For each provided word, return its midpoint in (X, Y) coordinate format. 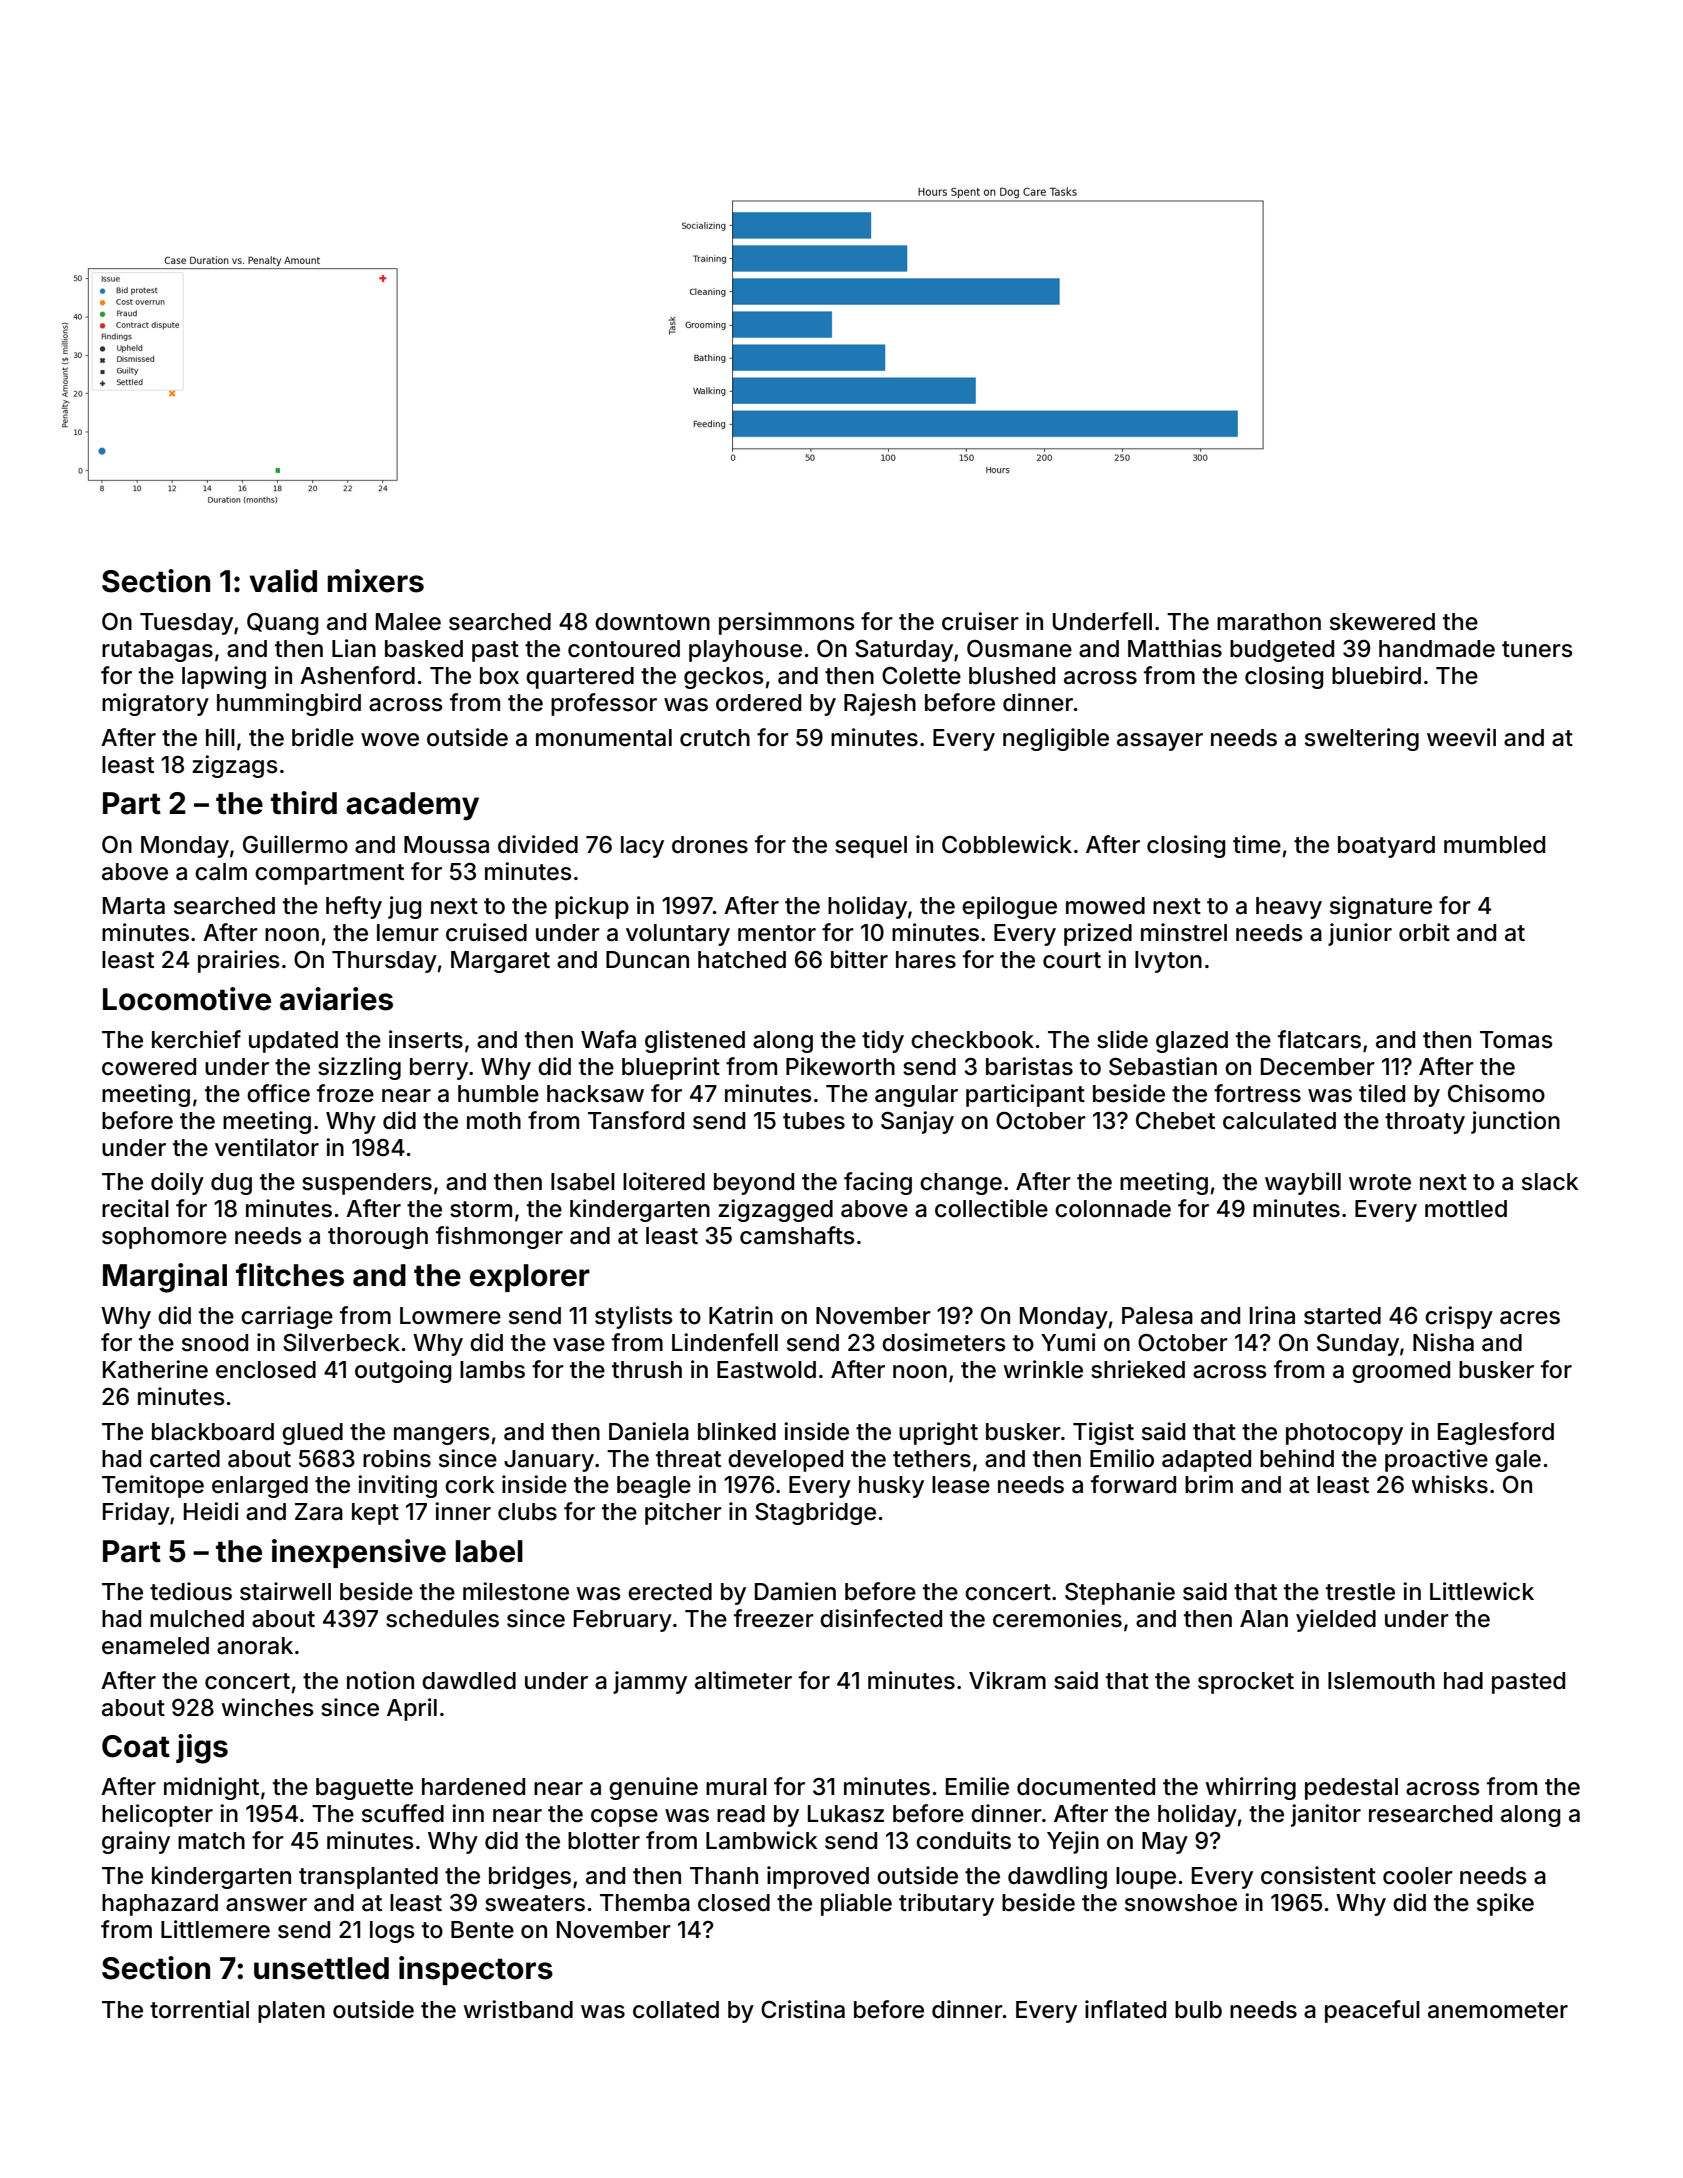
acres (1530, 1318)
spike (1505, 1904)
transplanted (368, 1878)
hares (926, 960)
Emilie (977, 1786)
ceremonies (1057, 1618)
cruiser (980, 621)
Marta (134, 906)
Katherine (155, 1369)
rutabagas (157, 651)
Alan (1264, 1619)
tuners (1537, 649)
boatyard (1386, 847)
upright (938, 1433)
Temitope (153, 1486)
